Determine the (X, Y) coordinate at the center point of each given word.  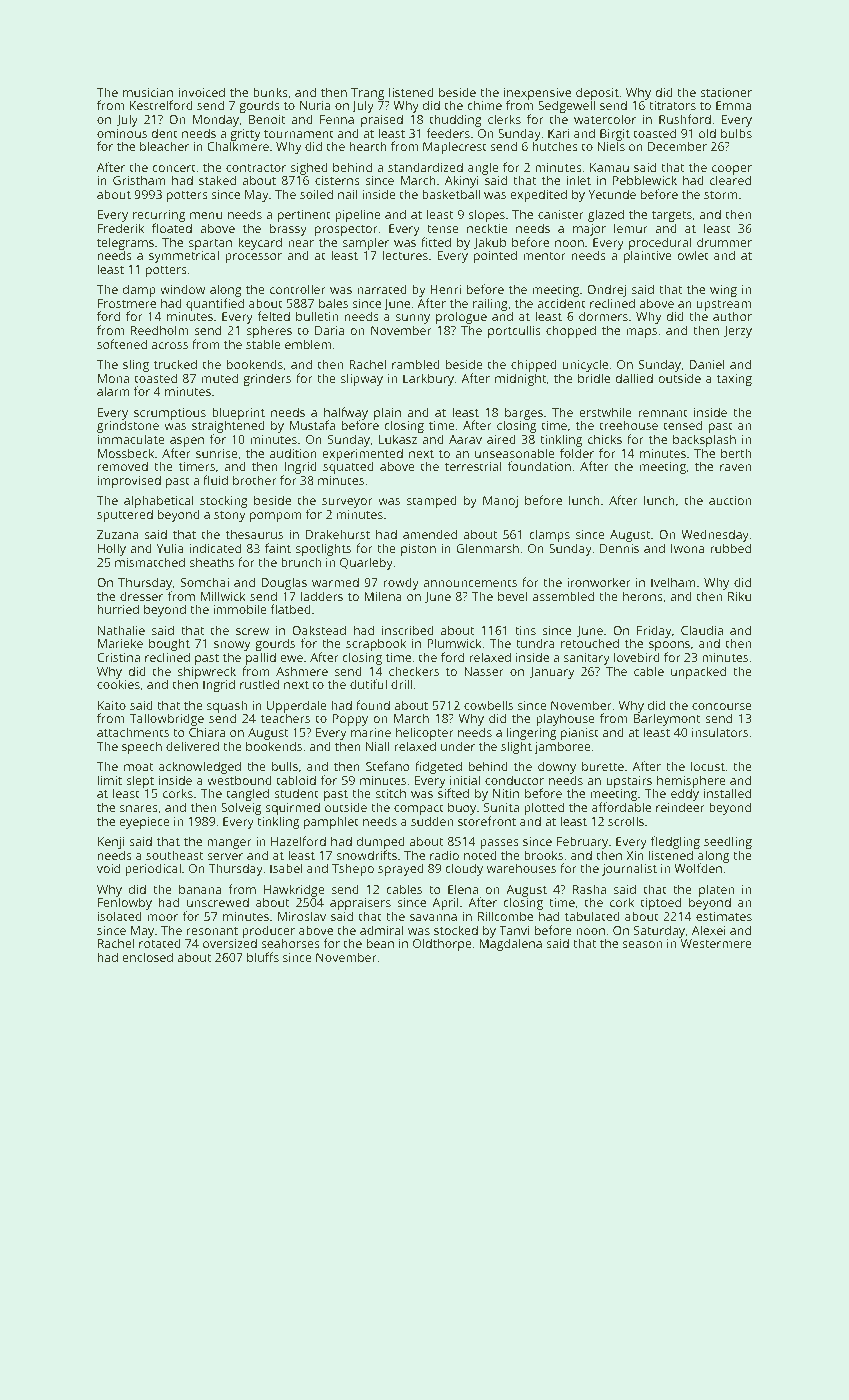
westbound (239, 780)
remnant (663, 413)
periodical (153, 869)
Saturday (659, 931)
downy (557, 767)
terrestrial (473, 466)
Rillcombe (505, 916)
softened (122, 344)
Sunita (501, 807)
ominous (122, 133)
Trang (367, 94)
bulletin (317, 316)
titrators (672, 105)
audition (293, 453)
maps (642, 333)
